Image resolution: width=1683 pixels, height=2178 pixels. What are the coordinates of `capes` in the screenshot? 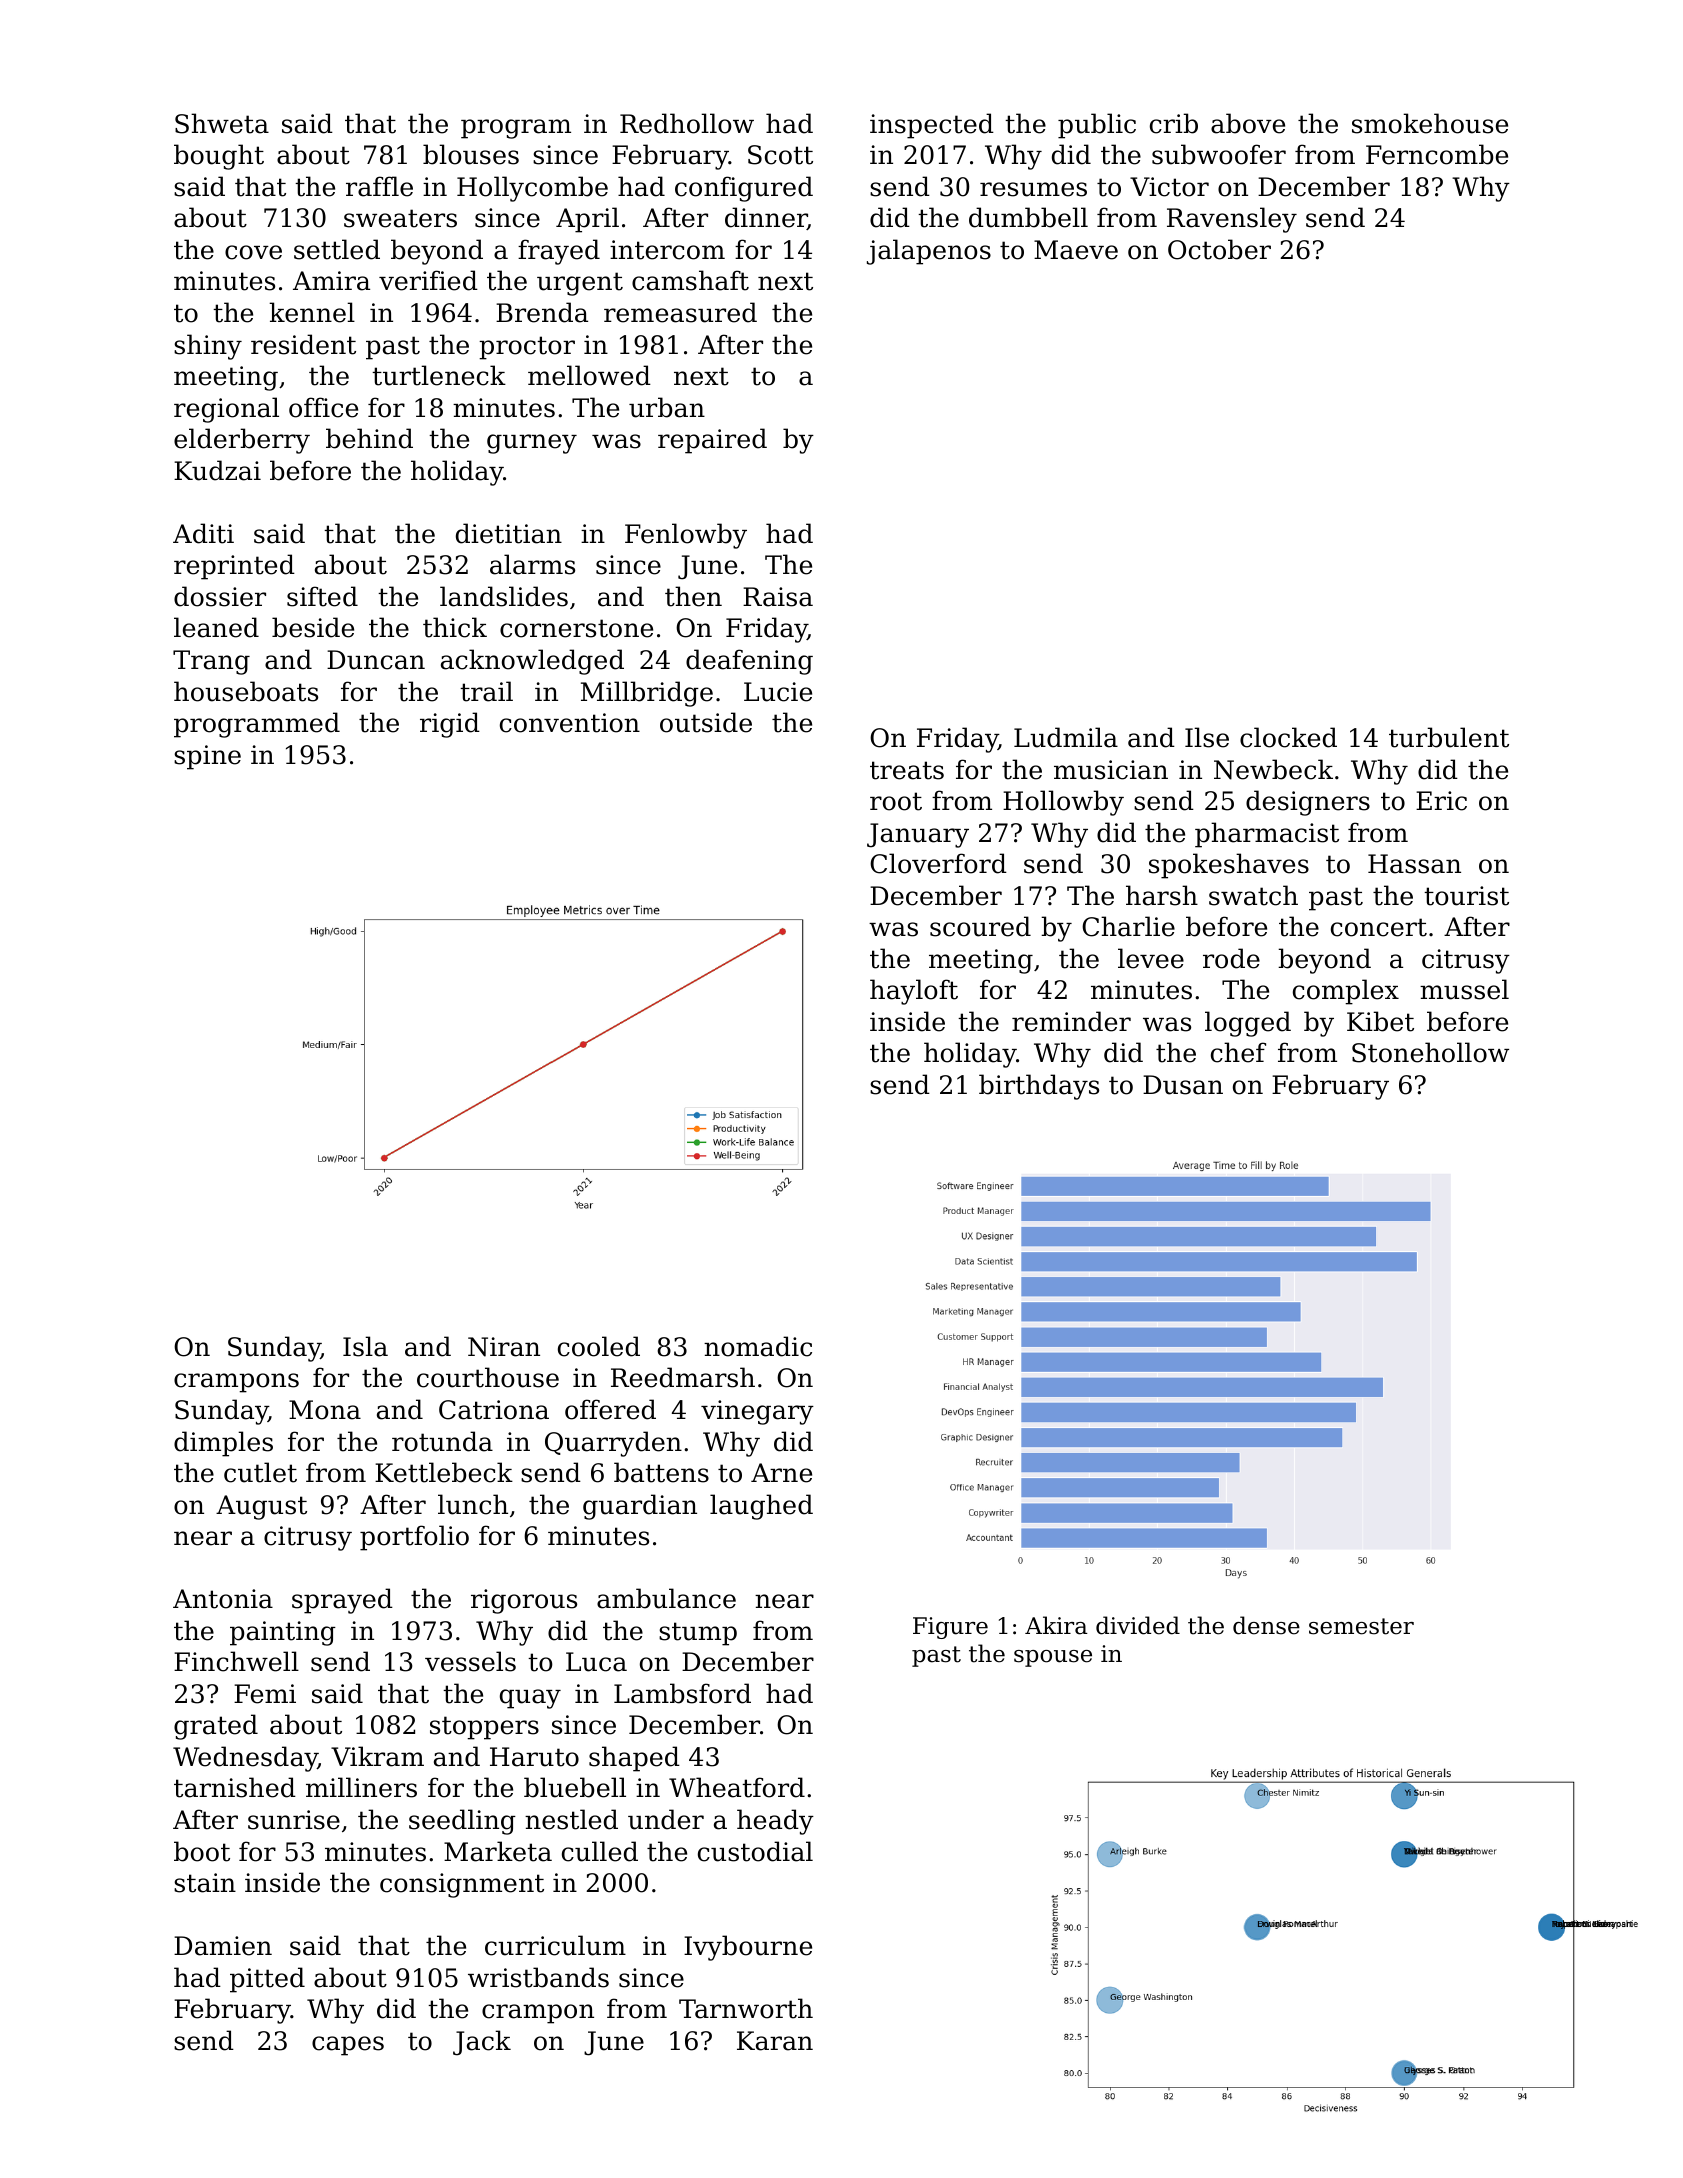 It's located at (348, 2046).
